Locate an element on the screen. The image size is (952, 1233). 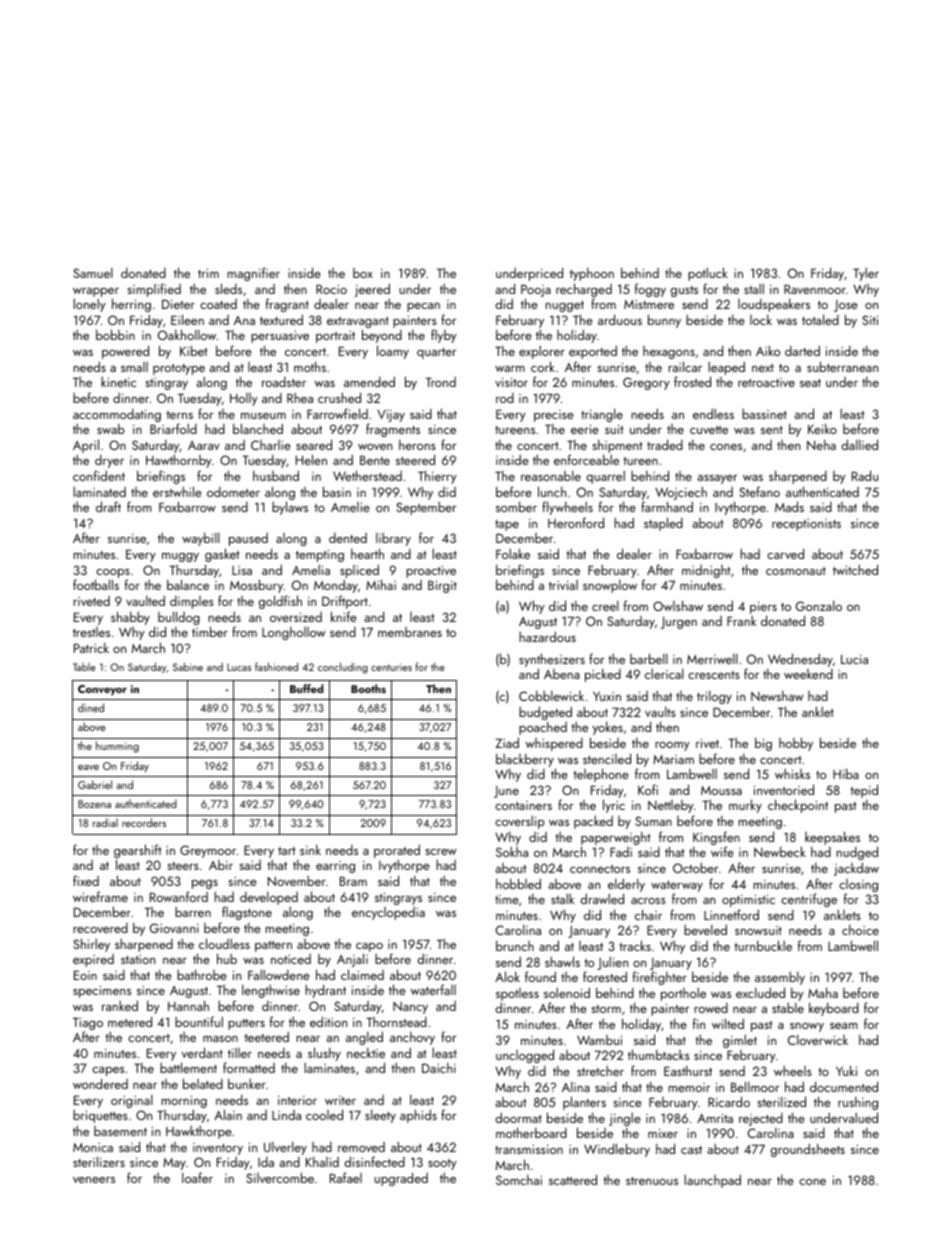
spotless is located at coordinates (517, 994).
